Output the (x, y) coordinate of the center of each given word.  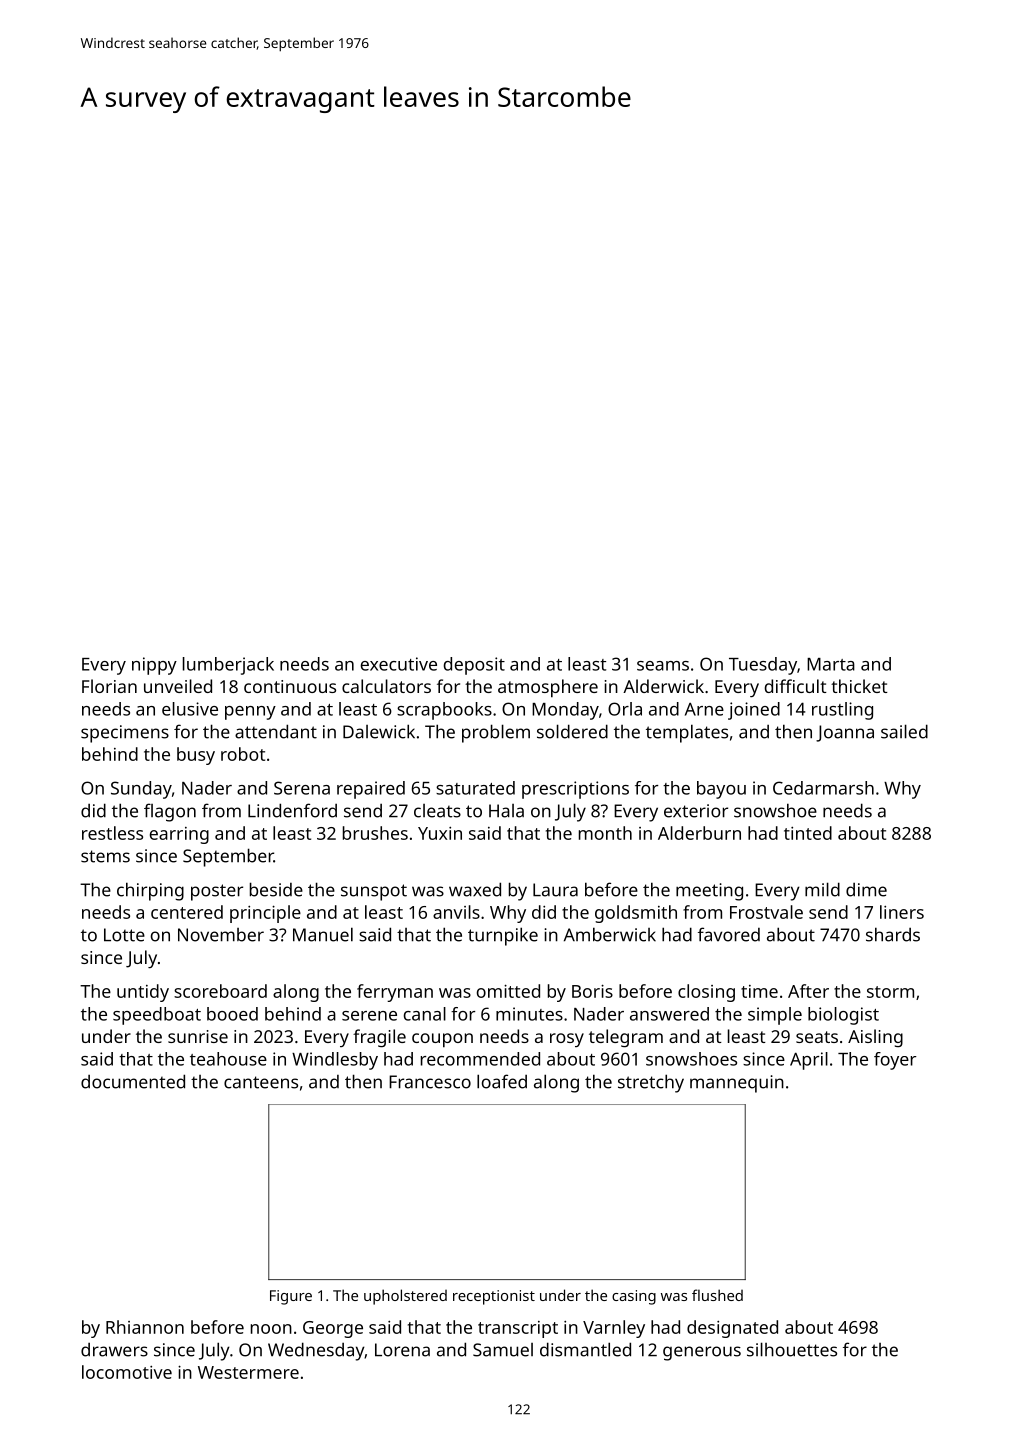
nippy (154, 666)
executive (399, 664)
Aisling (875, 1038)
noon (271, 1329)
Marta (831, 664)
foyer (895, 1061)
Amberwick (610, 934)
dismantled (585, 1349)
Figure (291, 1297)
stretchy (651, 1083)
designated (732, 1329)
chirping (150, 891)
